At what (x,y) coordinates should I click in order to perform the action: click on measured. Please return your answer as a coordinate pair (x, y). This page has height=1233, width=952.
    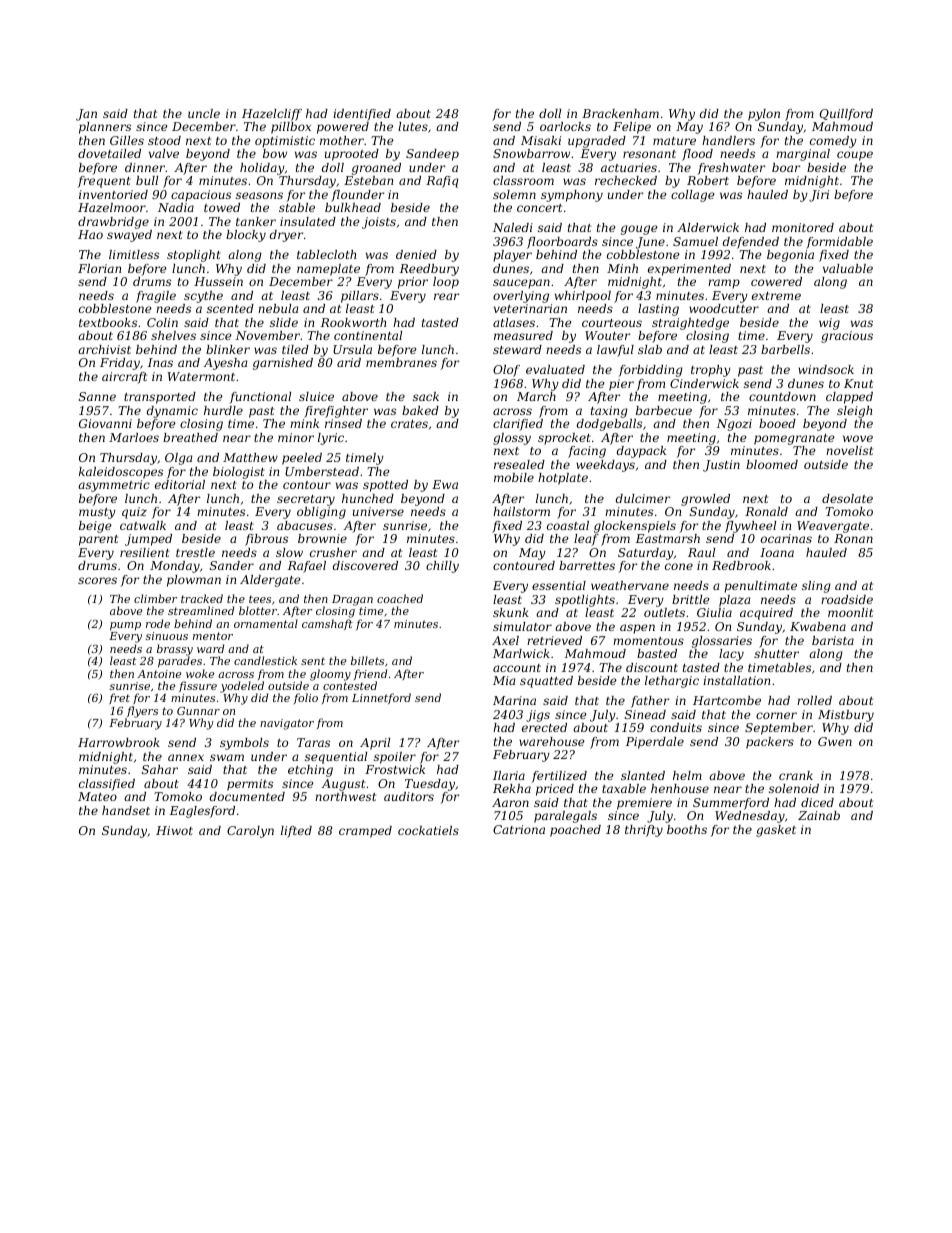
    Looking at the image, I should click on (523, 335).
